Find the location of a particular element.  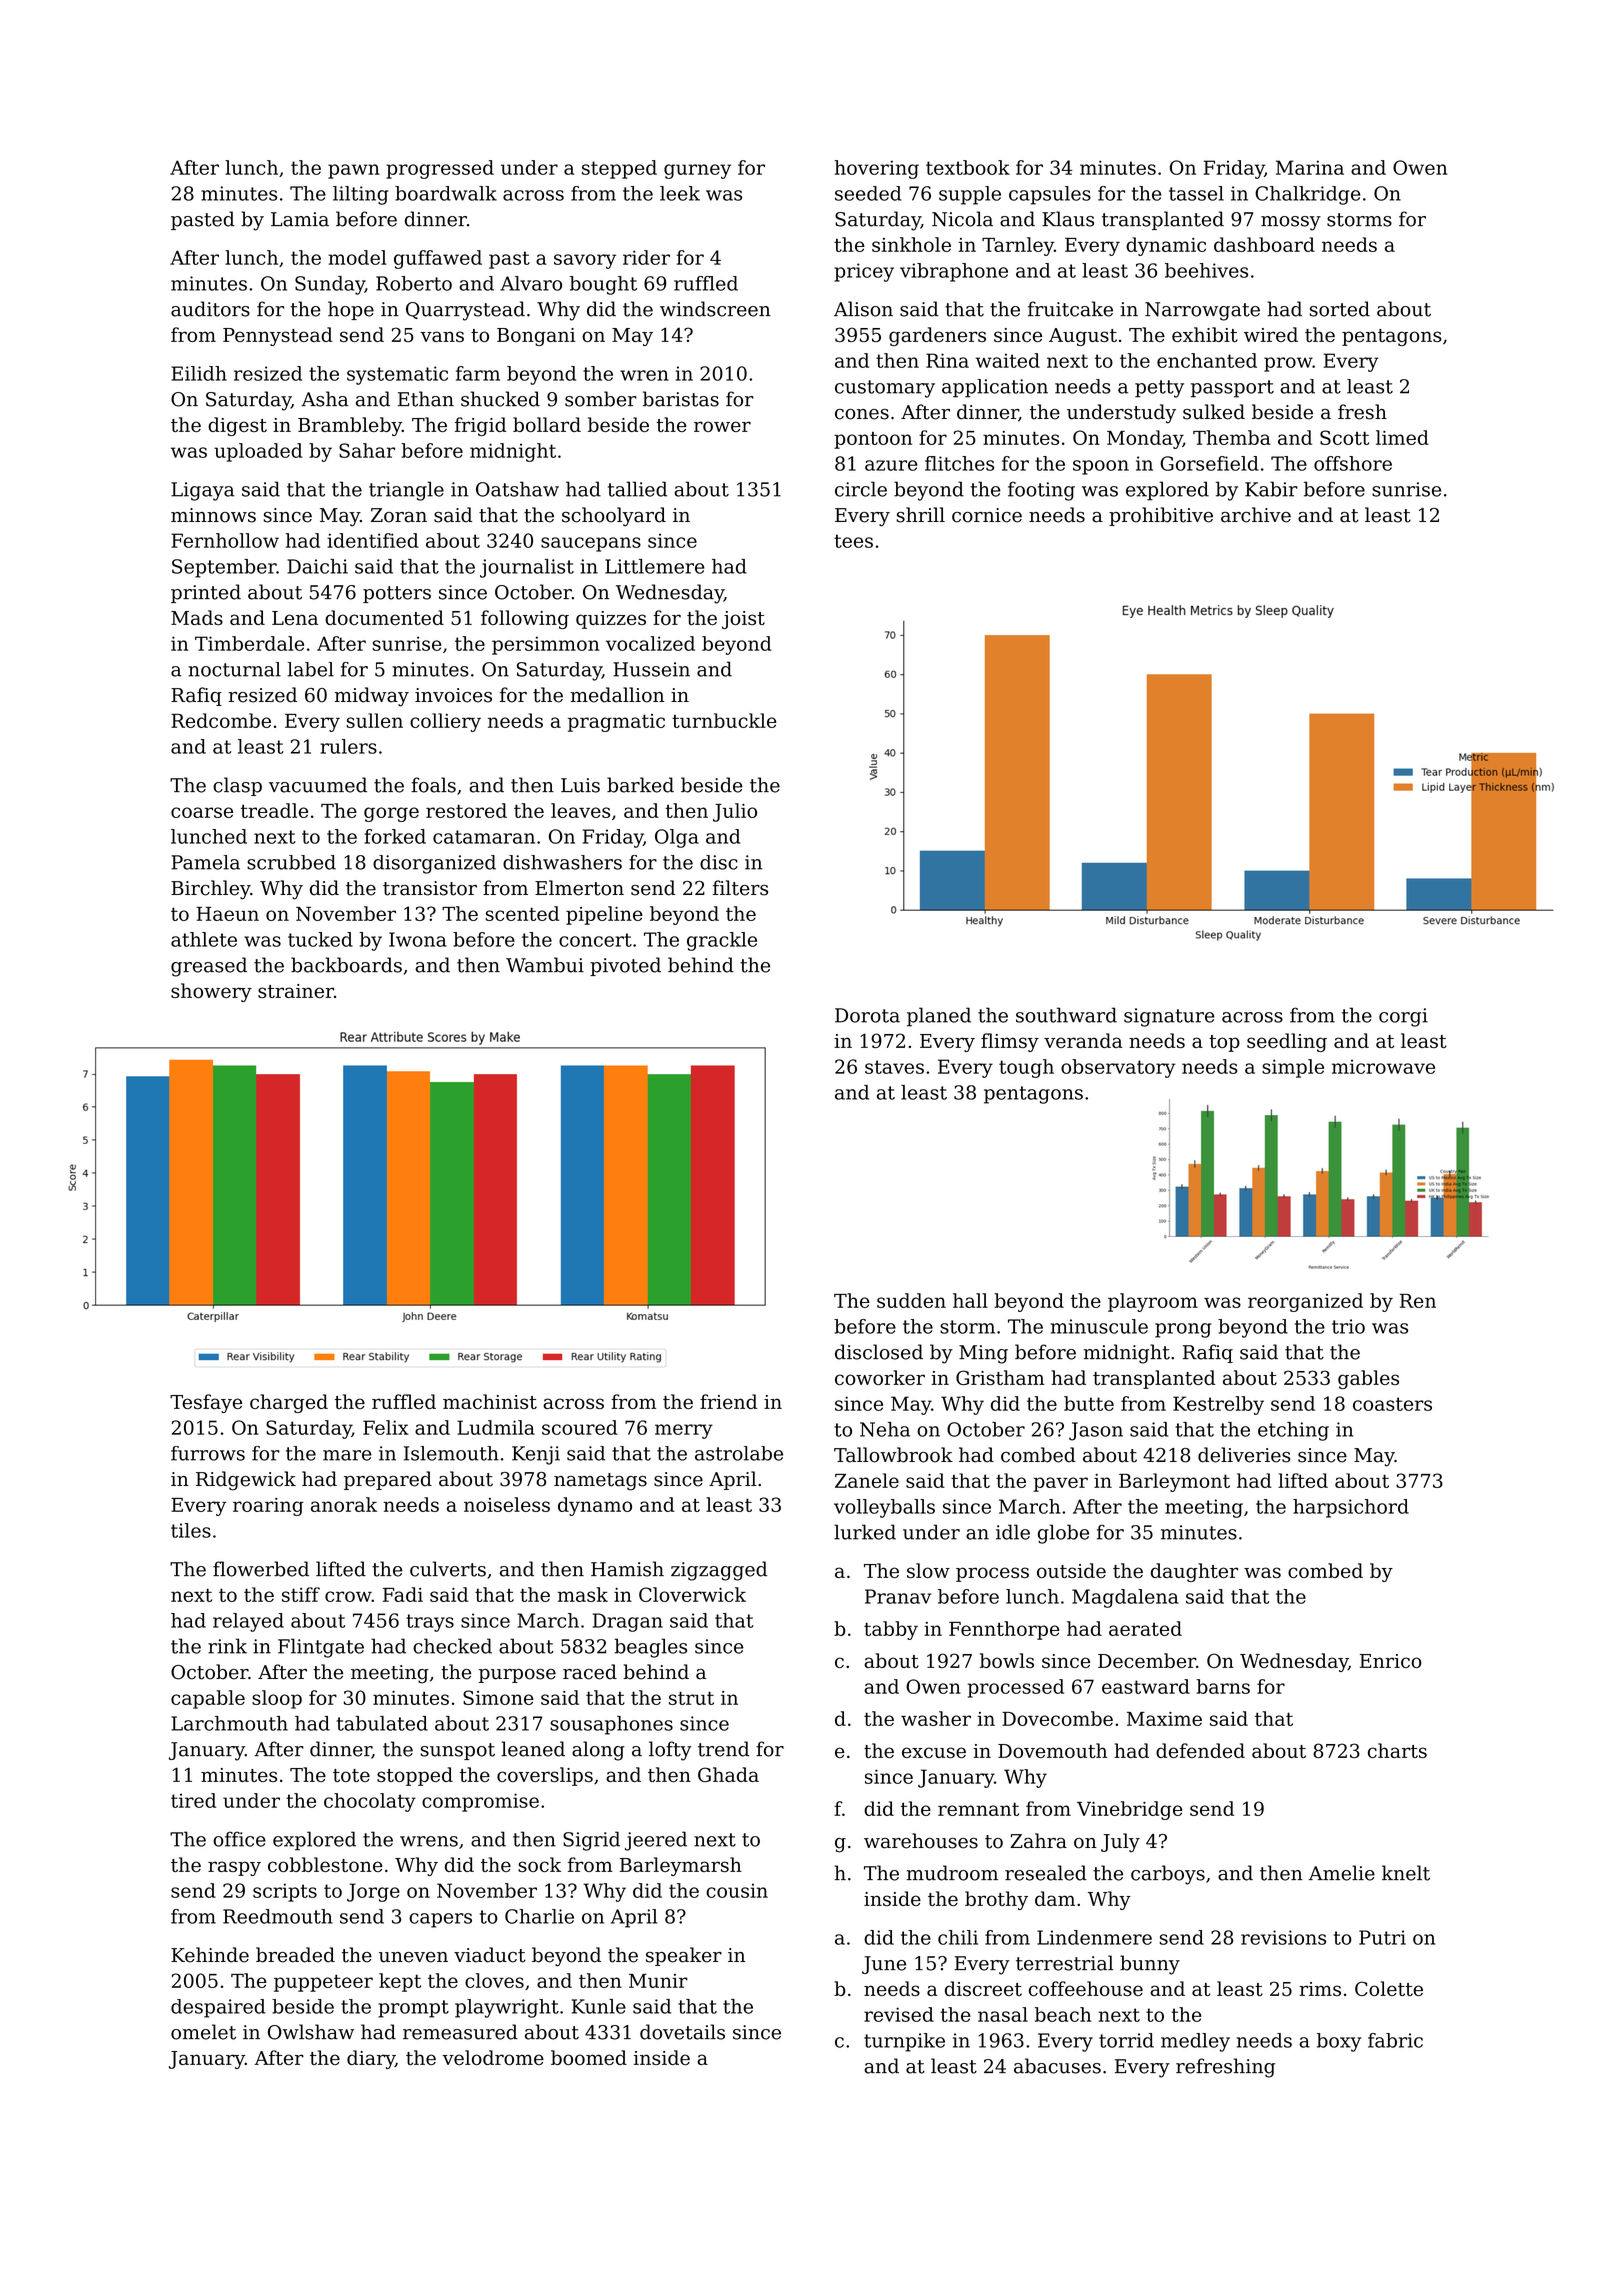

greased is located at coordinates (209, 967).
